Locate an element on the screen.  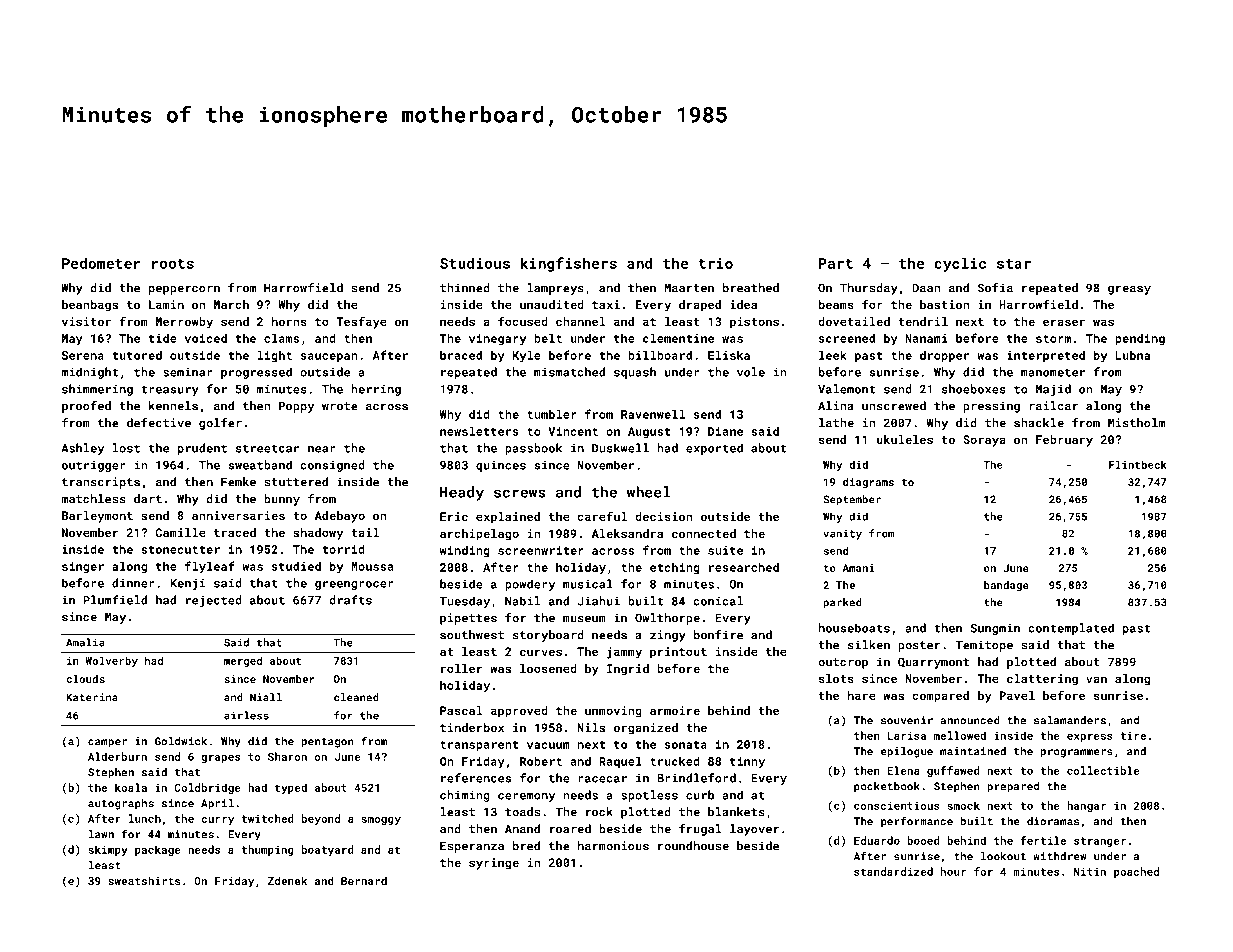
syringe is located at coordinates (494, 864).
